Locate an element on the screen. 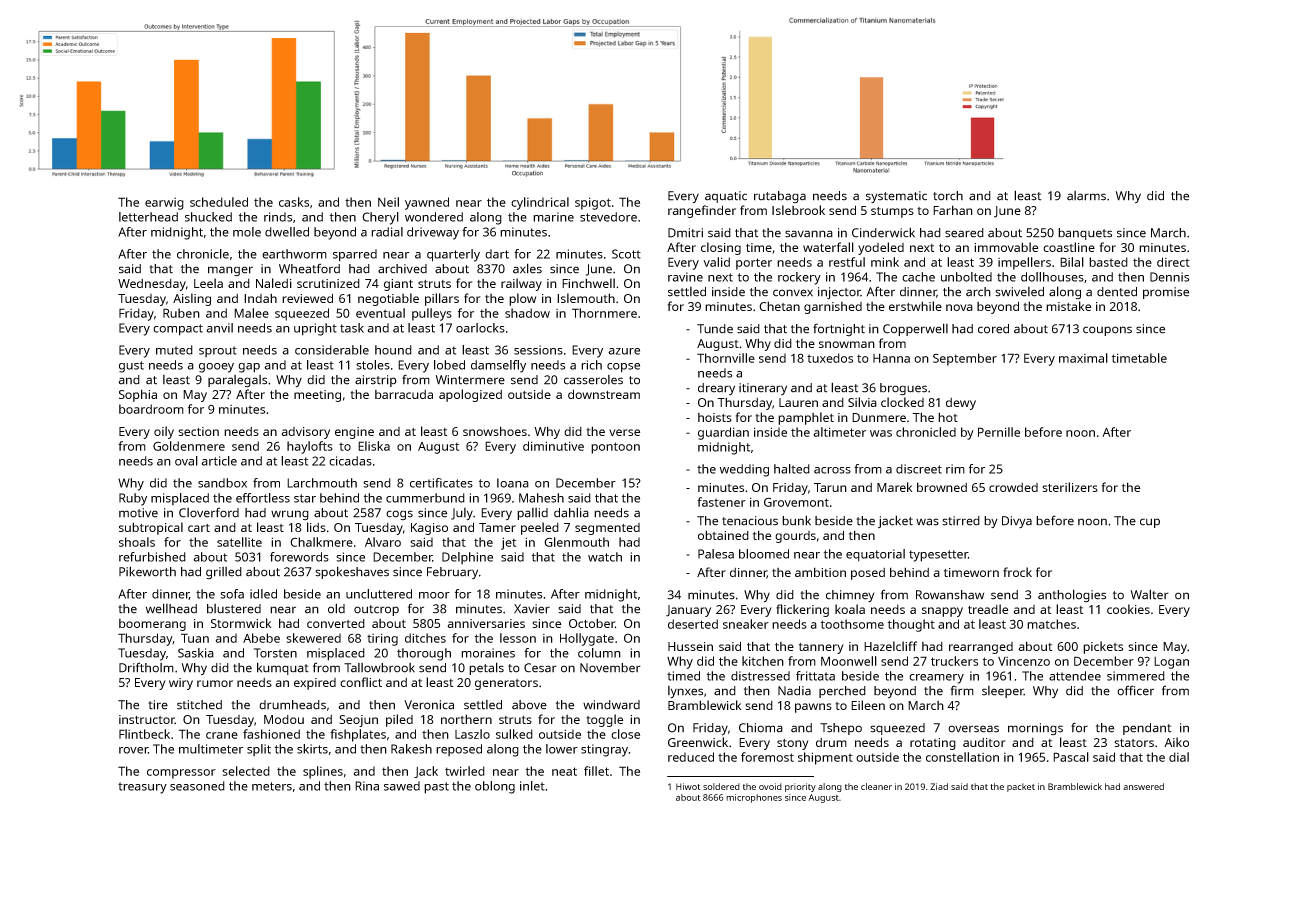 This screenshot has height=924, width=1308. Rina is located at coordinates (367, 786).
